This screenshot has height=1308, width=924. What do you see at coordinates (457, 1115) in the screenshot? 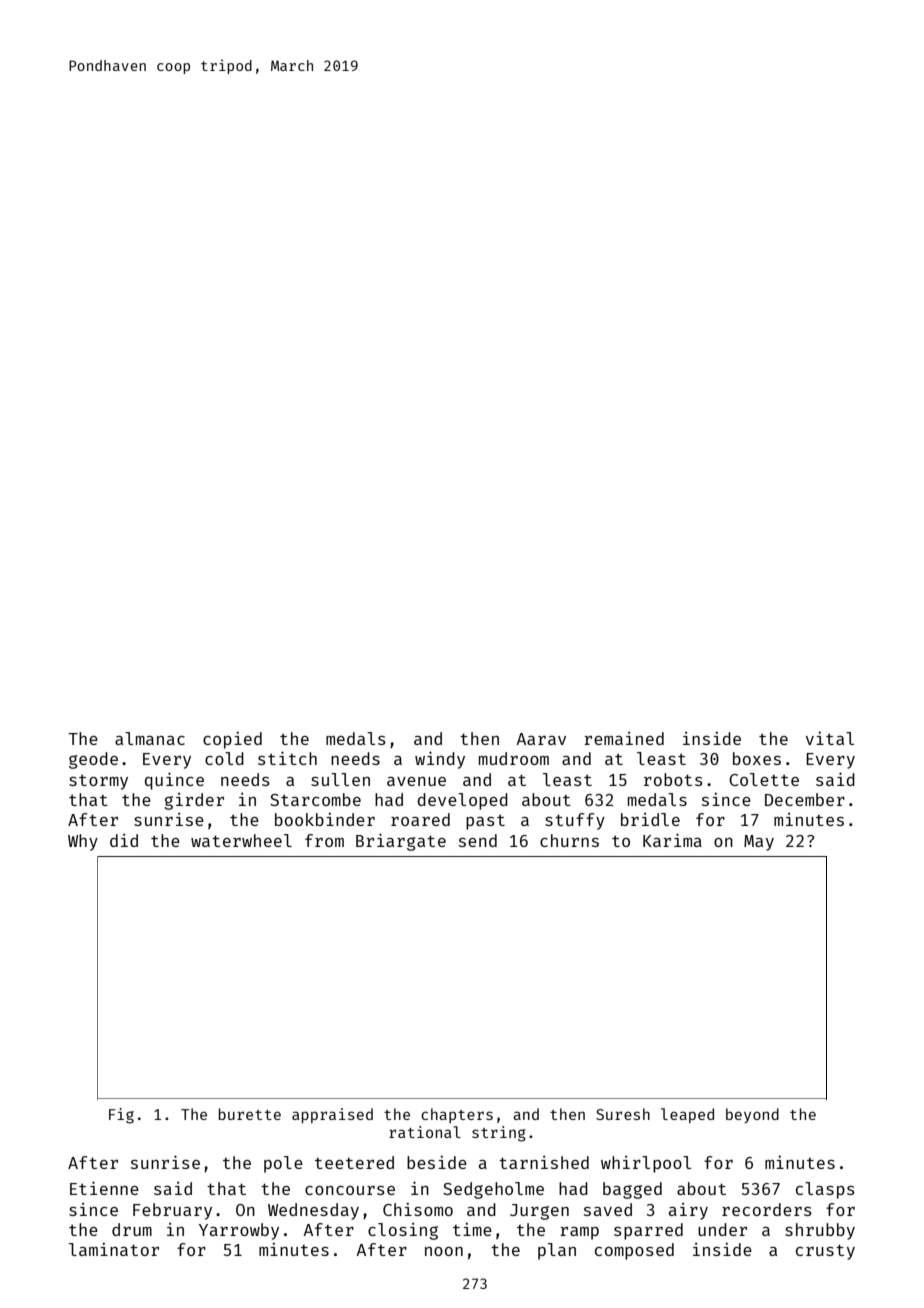
I see `chapters` at bounding box center [457, 1115].
